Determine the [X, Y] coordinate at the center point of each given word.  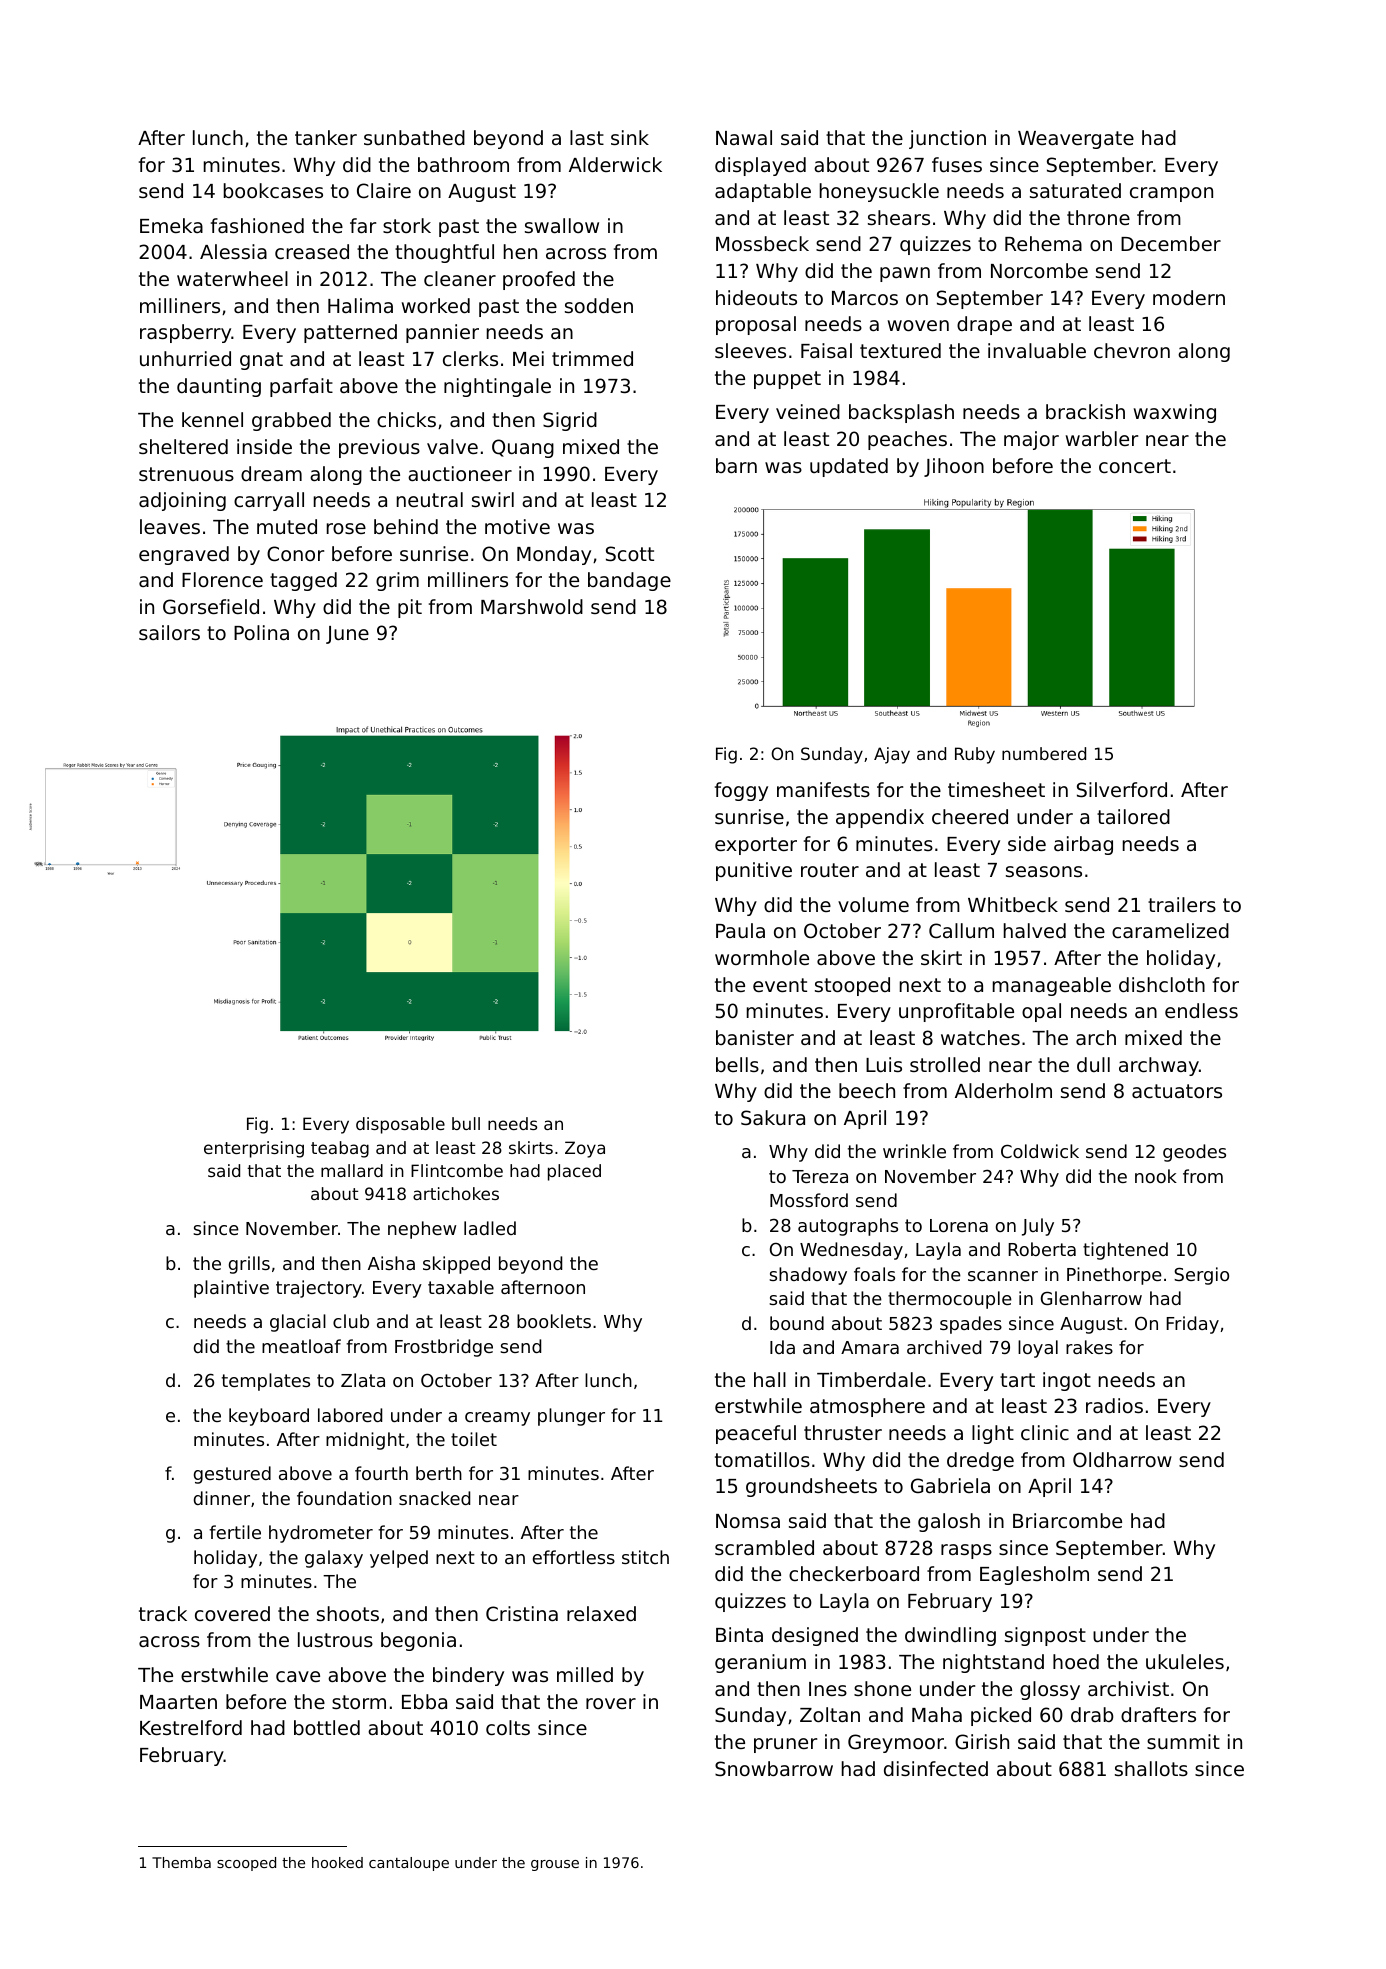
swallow [562, 225]
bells [737, 1064]
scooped [246, 1864]
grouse [555, 1865]
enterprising [254, 1149]
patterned [350, 333]
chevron [1132, 350]
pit [410, 608]
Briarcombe [1067, 1520]
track [163, 1613]
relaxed [601, 1613]
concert [1135, 466]
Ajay [892, 755]
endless [1201, 1010]
